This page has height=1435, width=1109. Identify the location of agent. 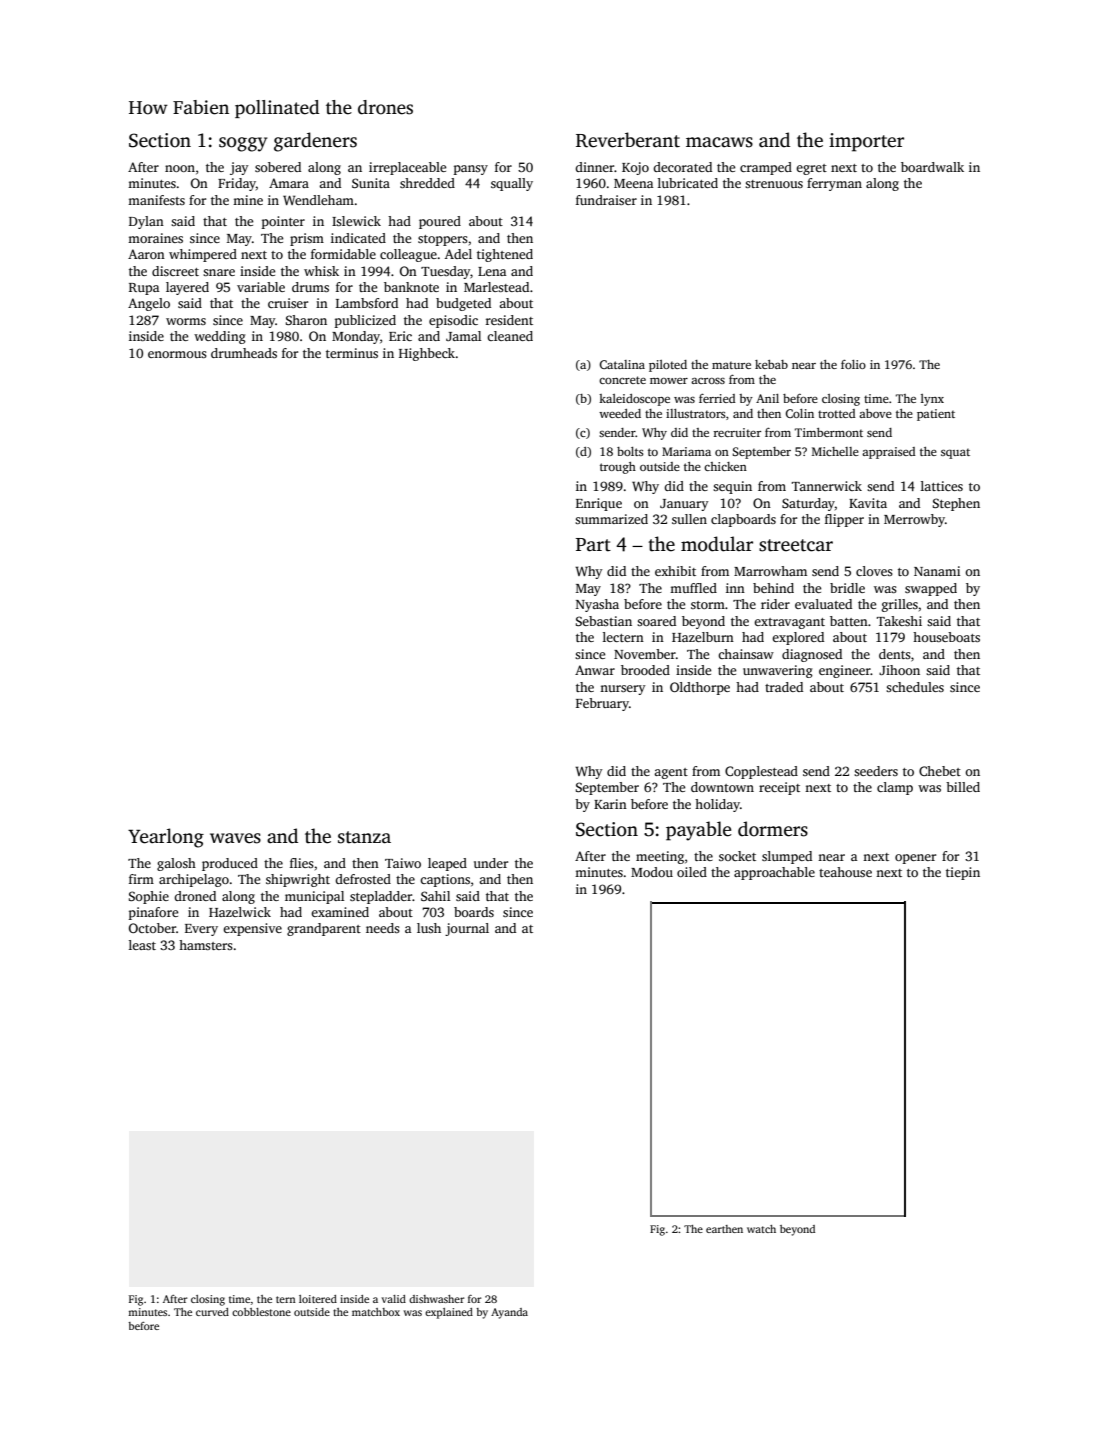
(671, 773).
